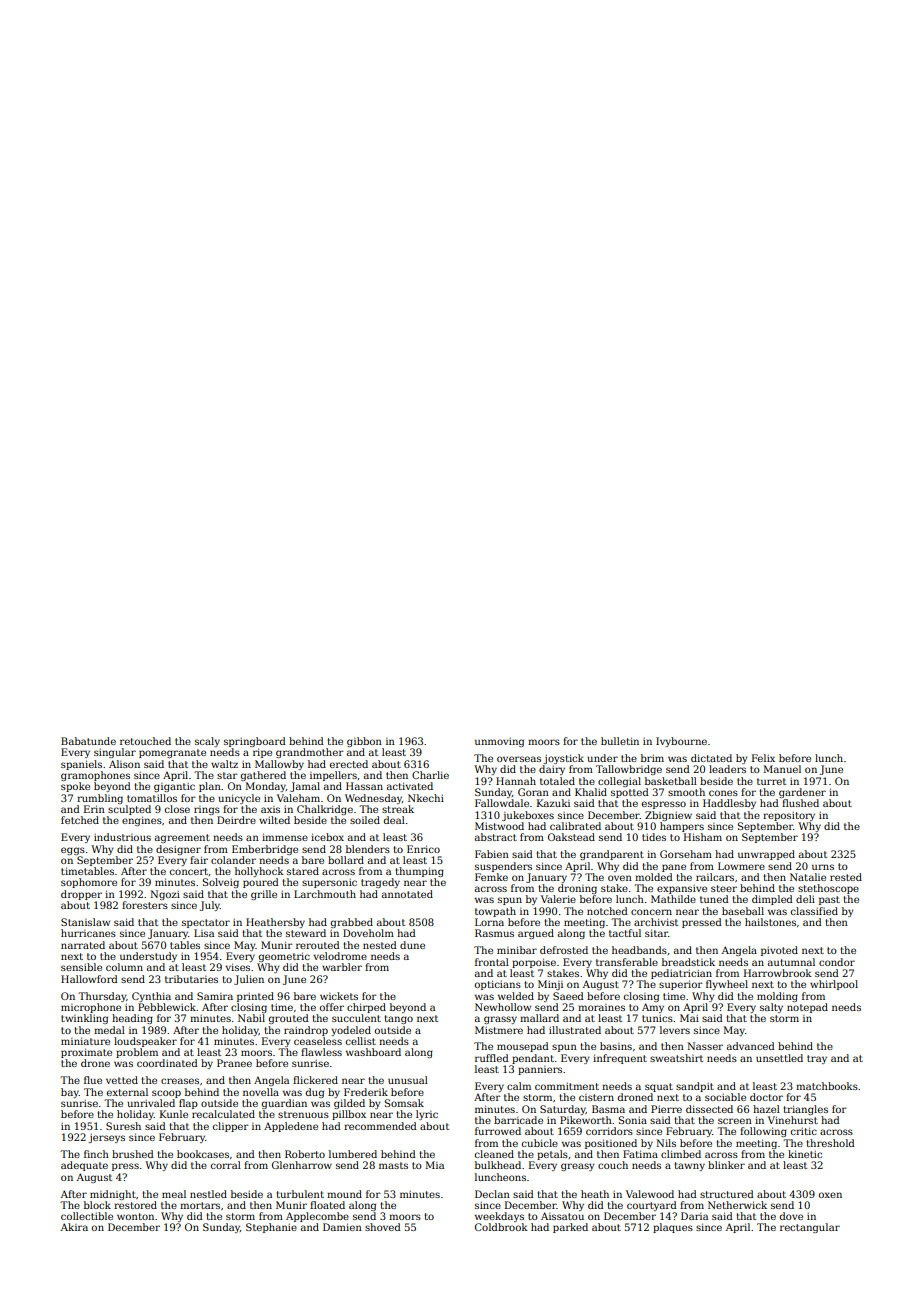 The image size is (924, 1308). I want to click on finch, so click(96, 1154).
